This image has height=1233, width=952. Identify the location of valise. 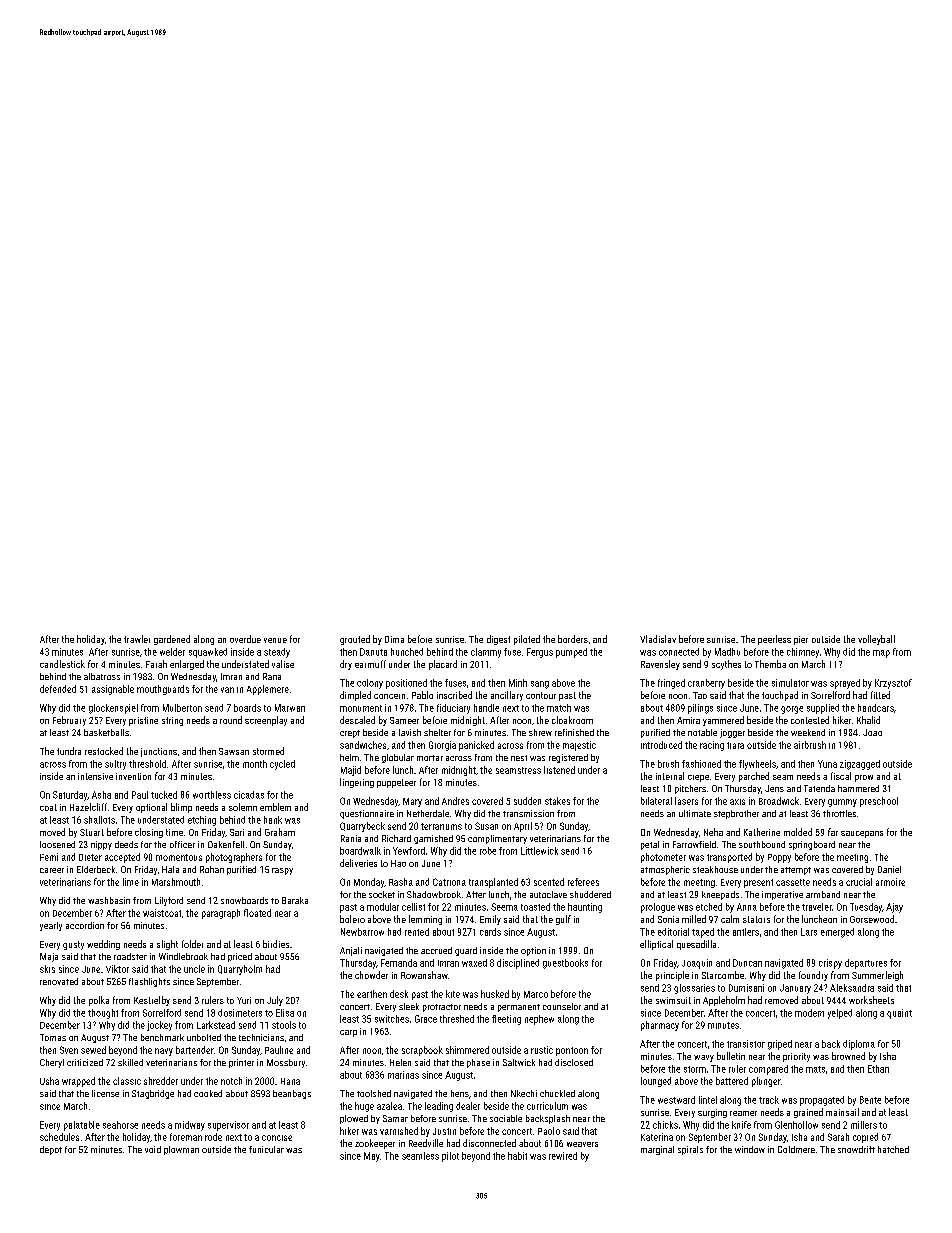
(283, 664).
